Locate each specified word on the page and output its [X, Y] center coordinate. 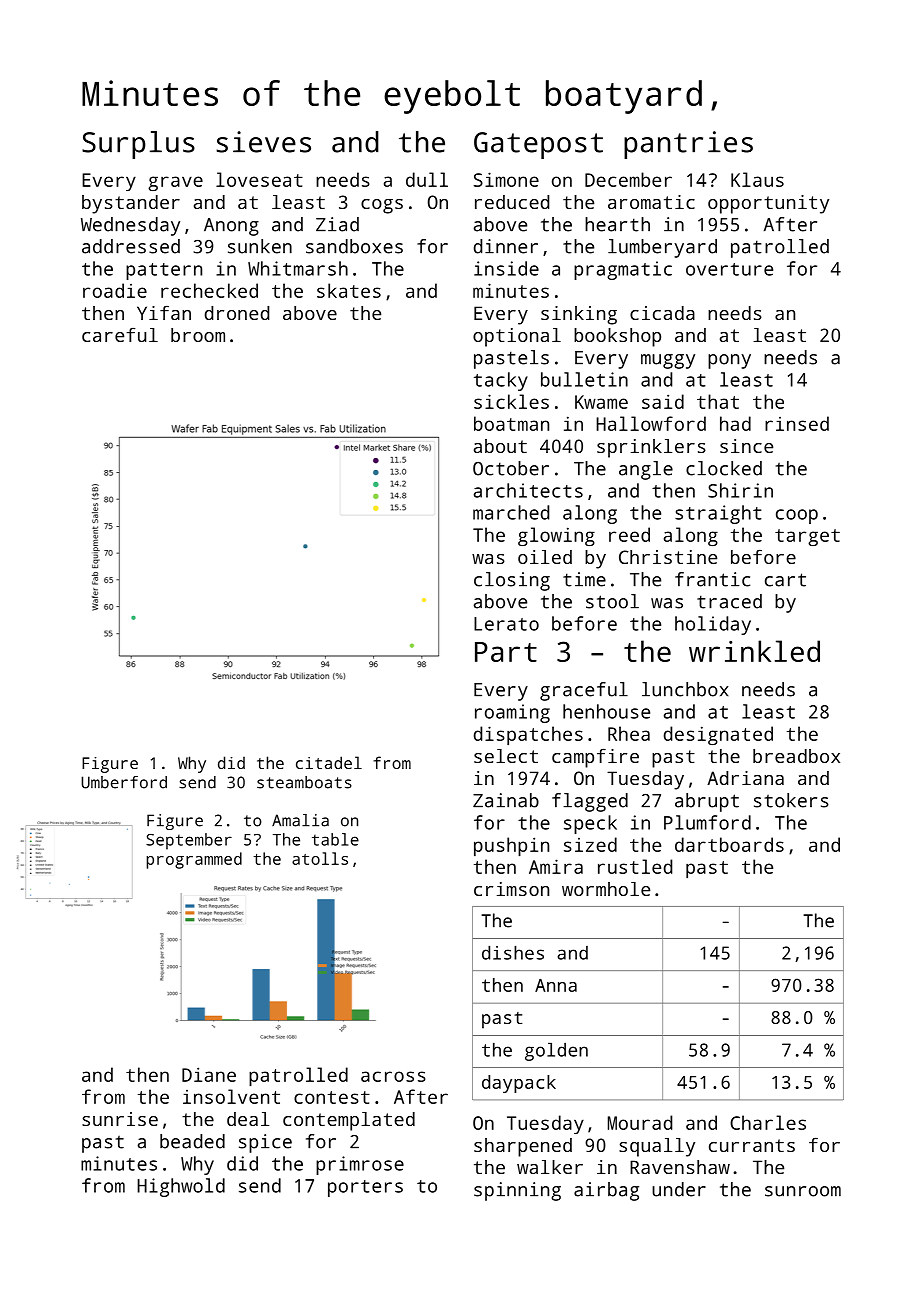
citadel [329, 762]
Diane [209, 1074]
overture [729, 269]
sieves [263, 142]
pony [729, 361]
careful [120, 335]
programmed [194, 860]
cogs [382, 206]
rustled [635, 866]
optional [517, 337]
